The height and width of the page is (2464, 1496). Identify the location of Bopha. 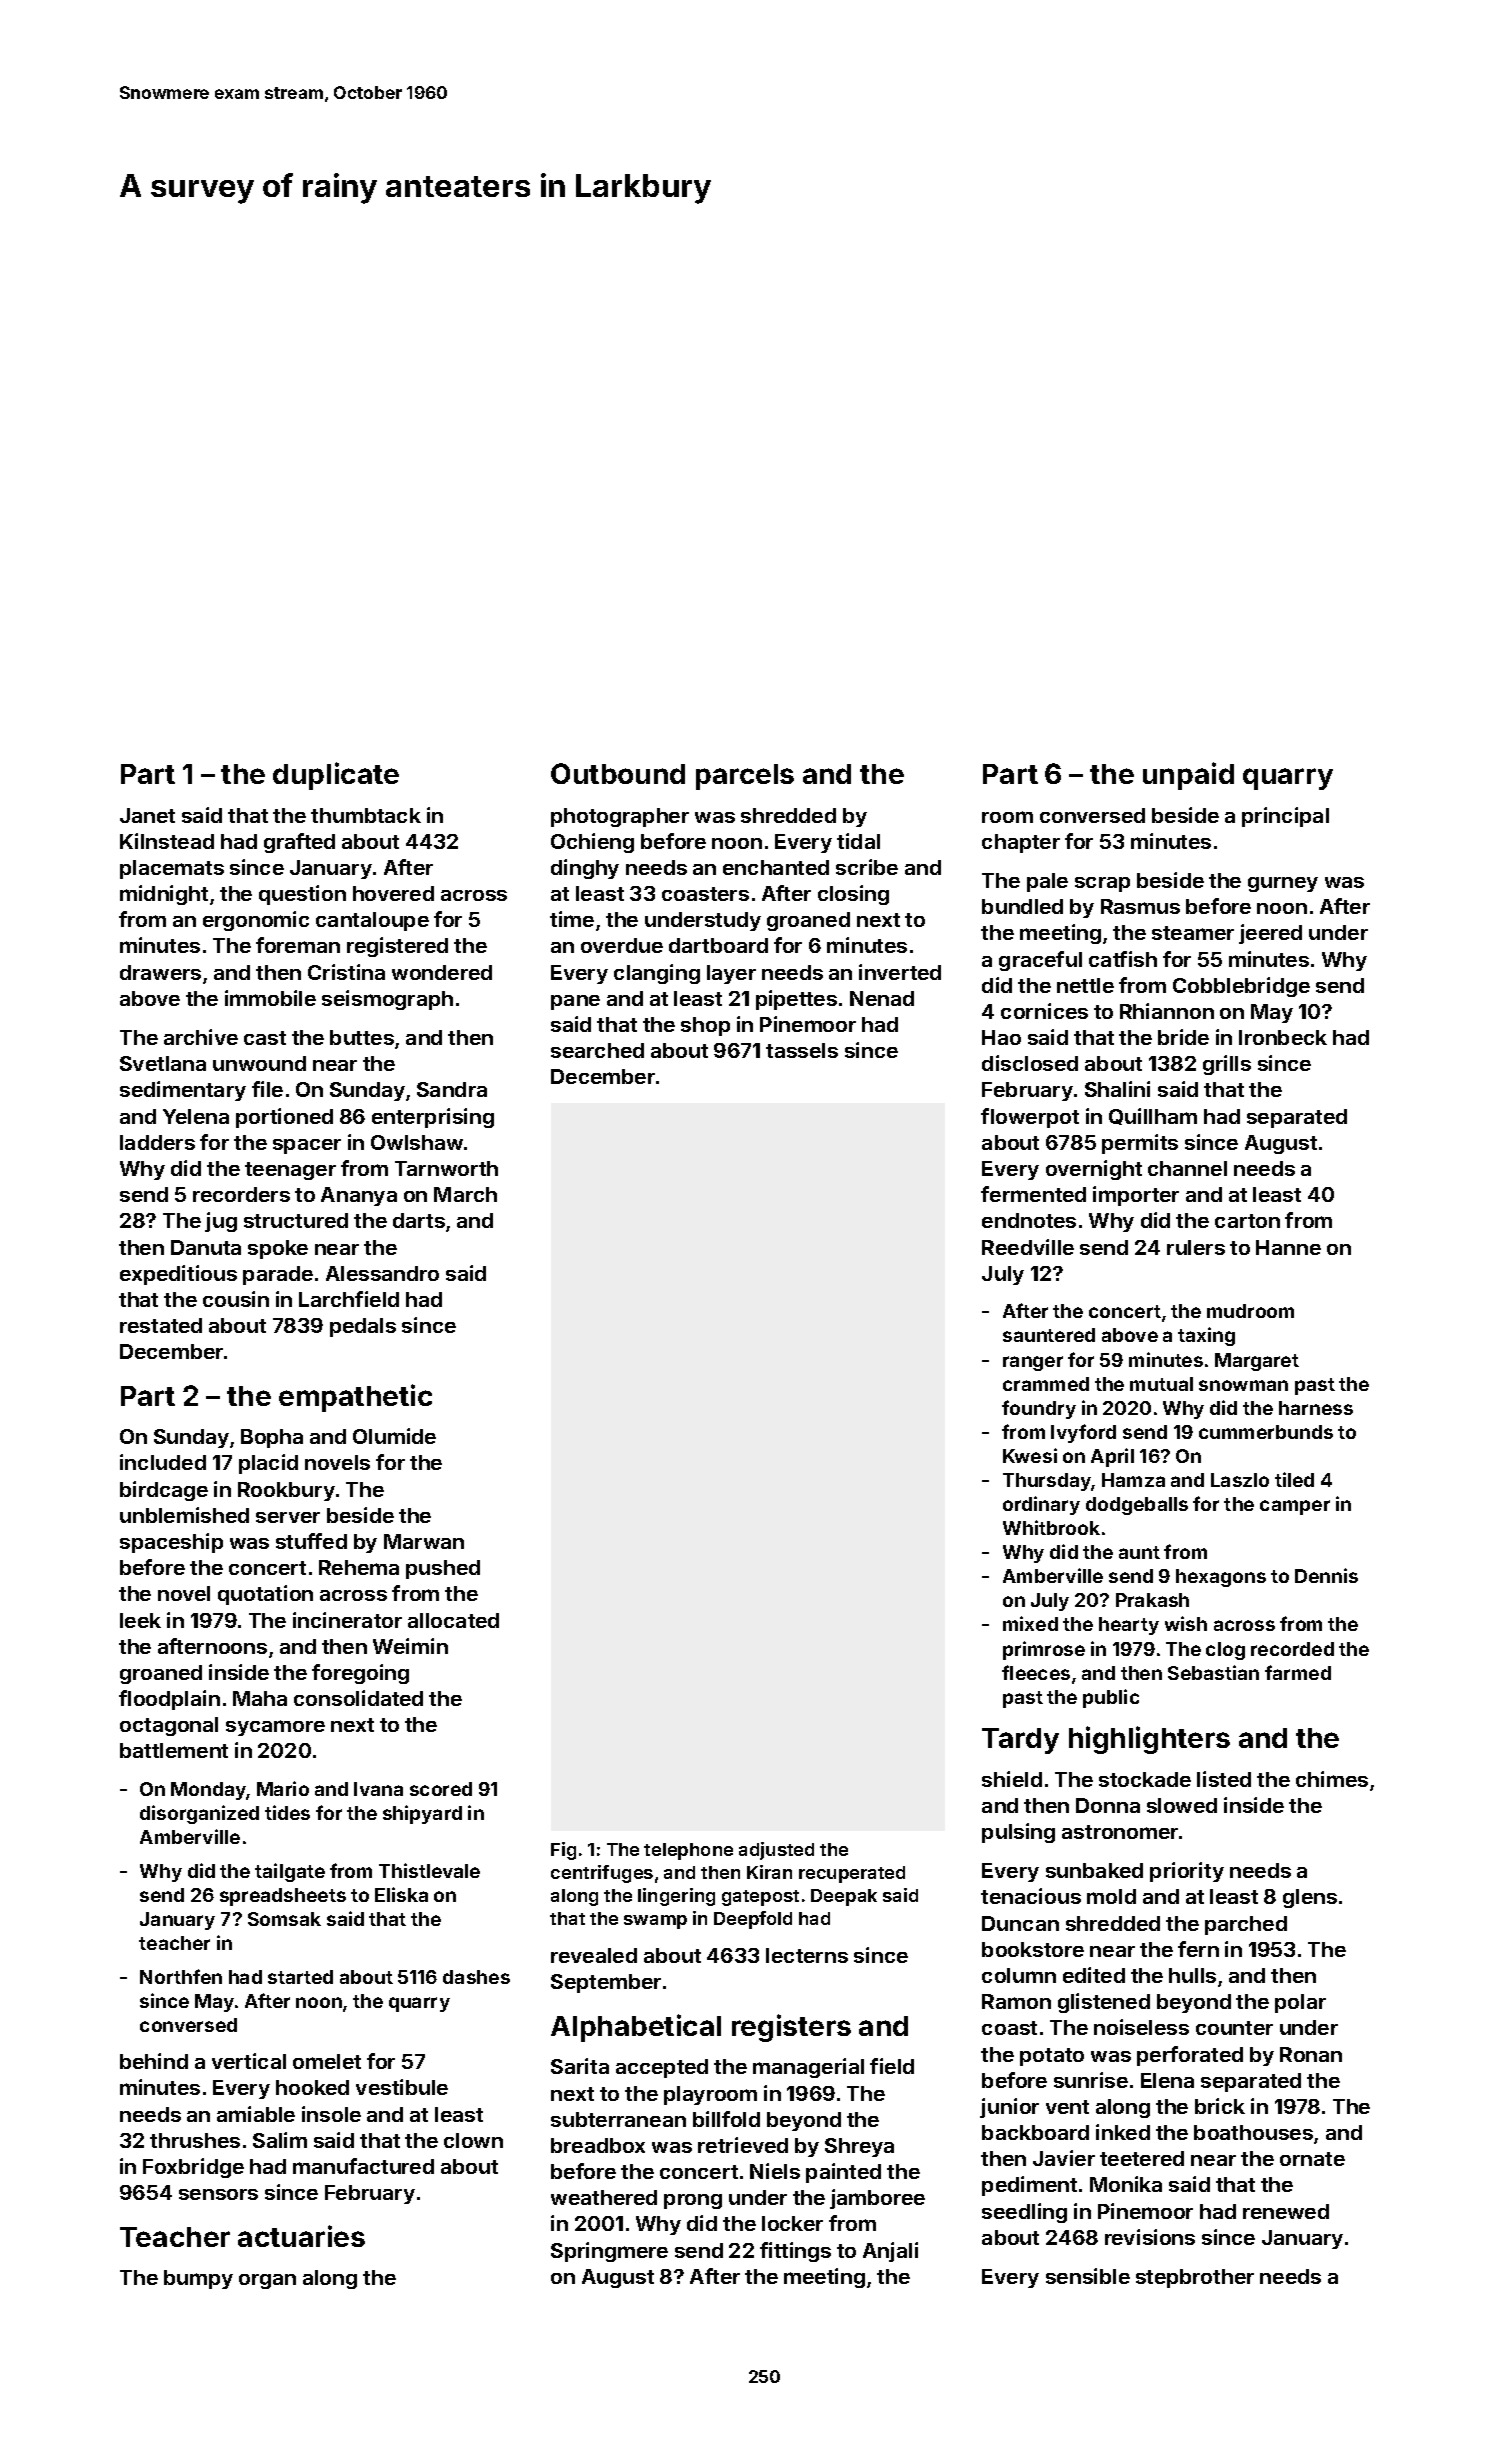
(272, 1438).
